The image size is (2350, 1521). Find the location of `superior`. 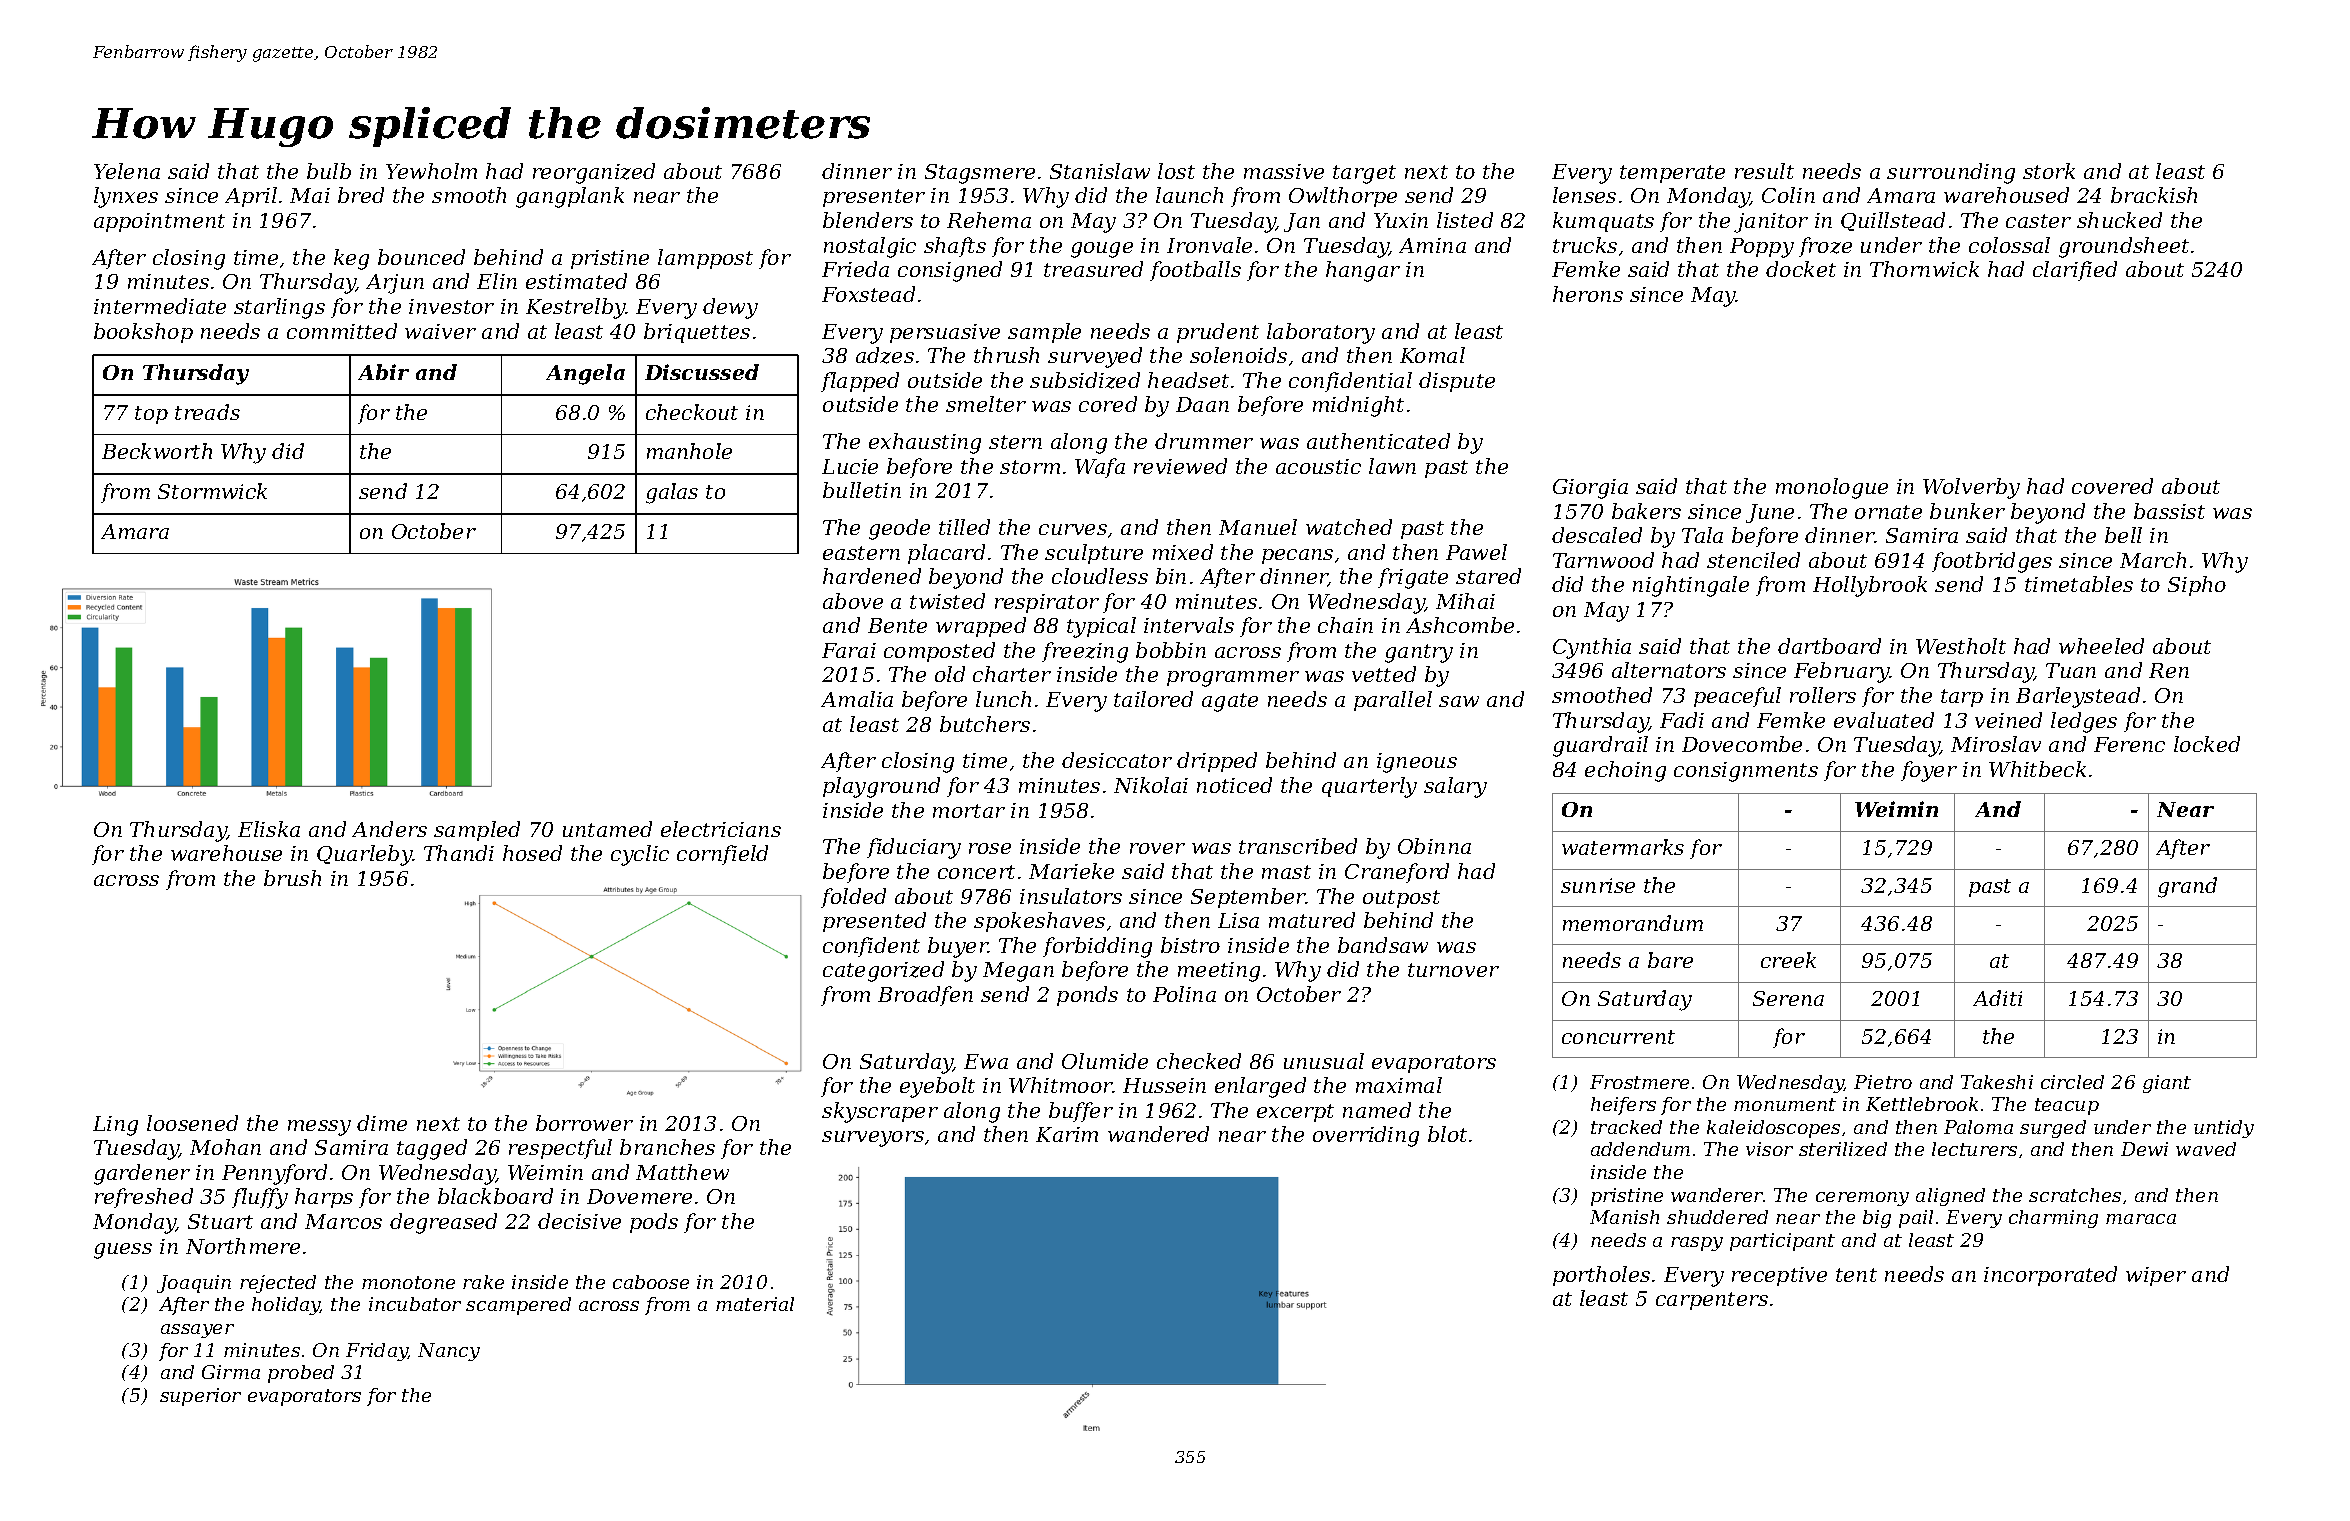

superior is located at coordinates (200, 1397).
